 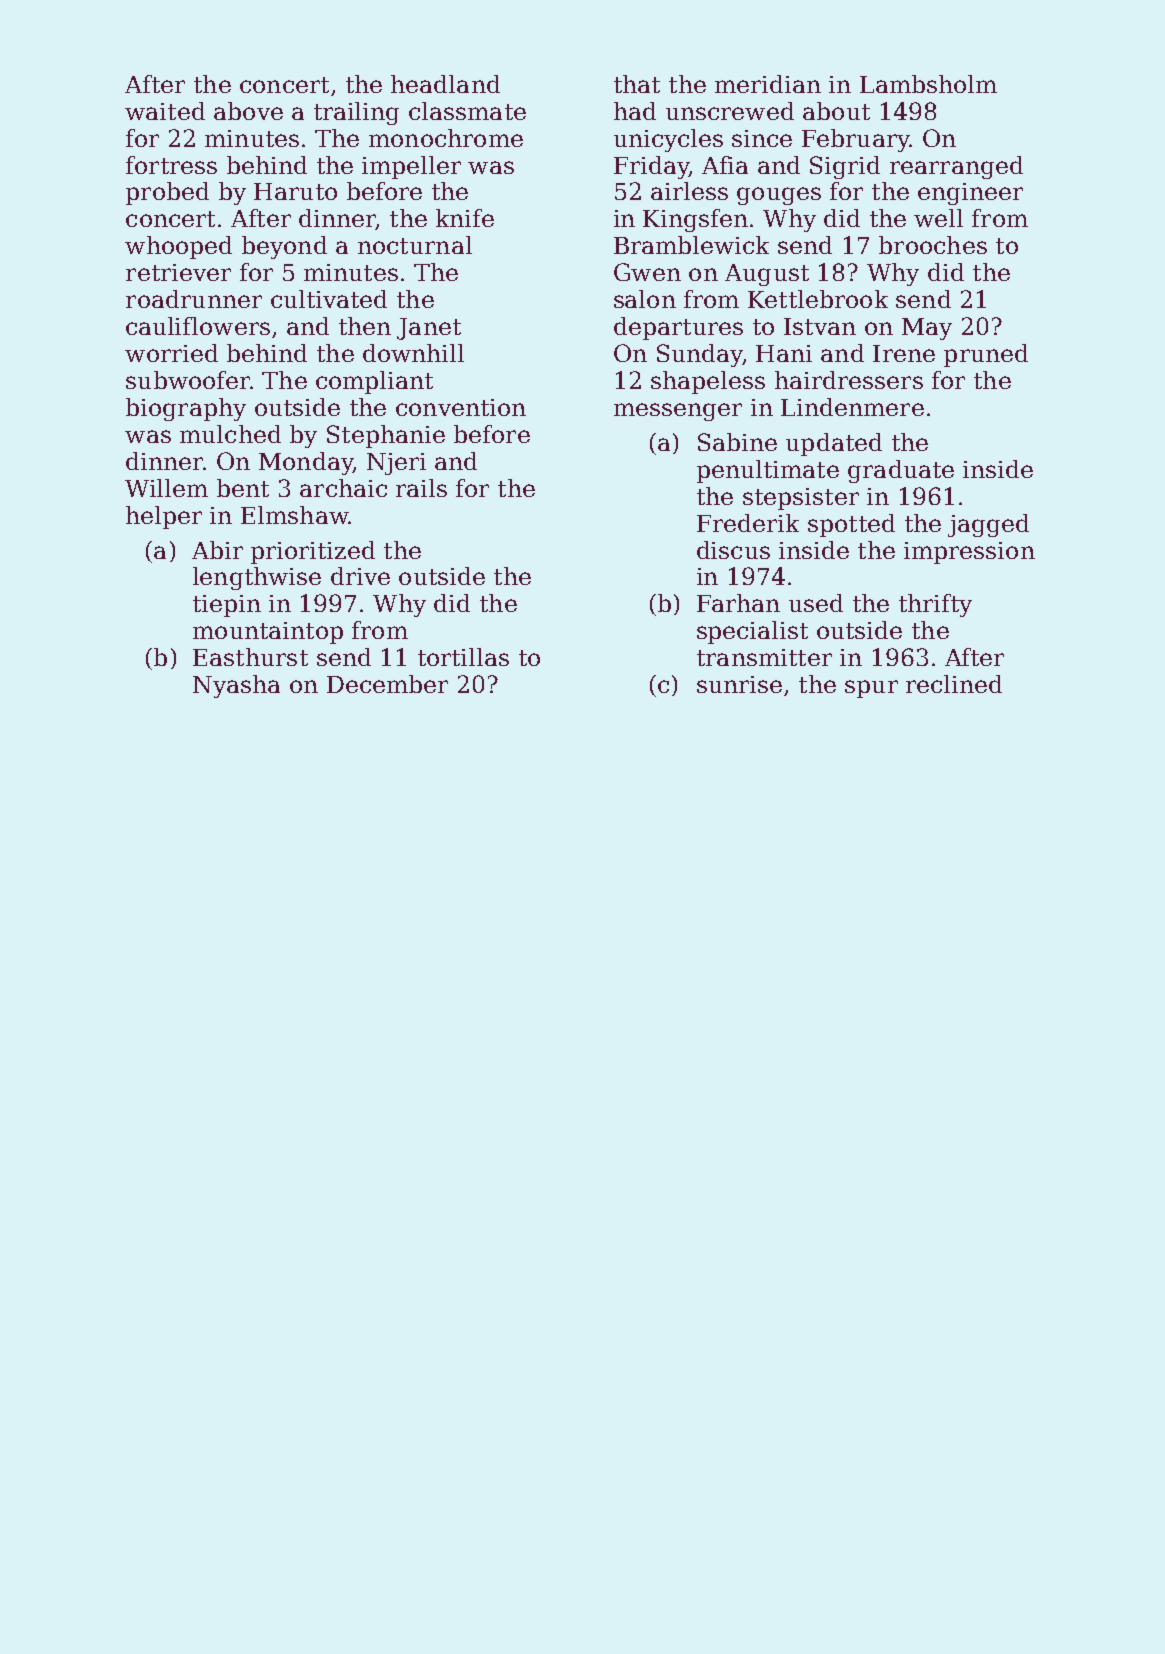 I want to click on Lindenmere, so click(x=852, y=407).
